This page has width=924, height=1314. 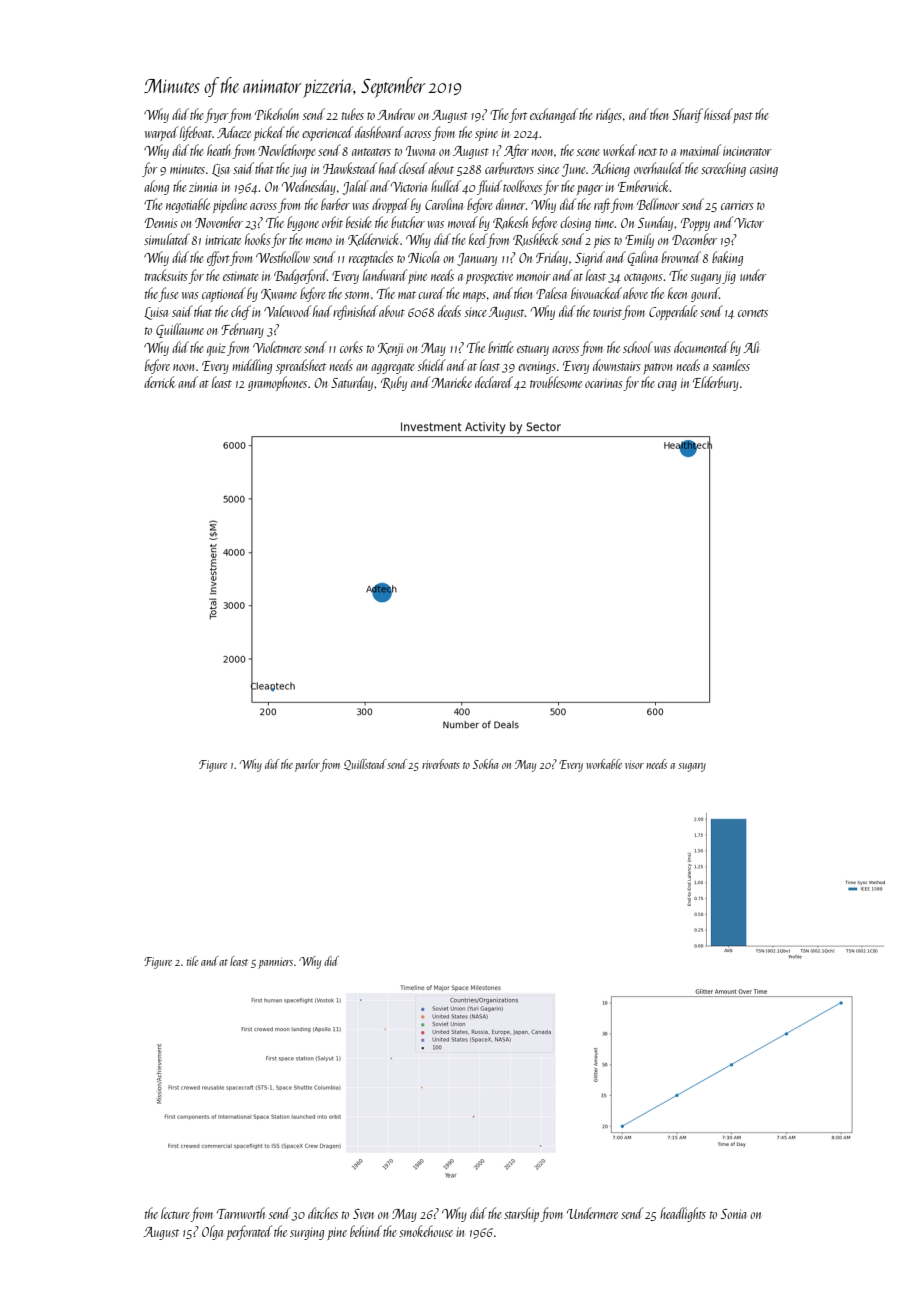 What do you see at coordinates (521, 1214) in the page?
I see `starship` at bounding box center [521, 1214].
